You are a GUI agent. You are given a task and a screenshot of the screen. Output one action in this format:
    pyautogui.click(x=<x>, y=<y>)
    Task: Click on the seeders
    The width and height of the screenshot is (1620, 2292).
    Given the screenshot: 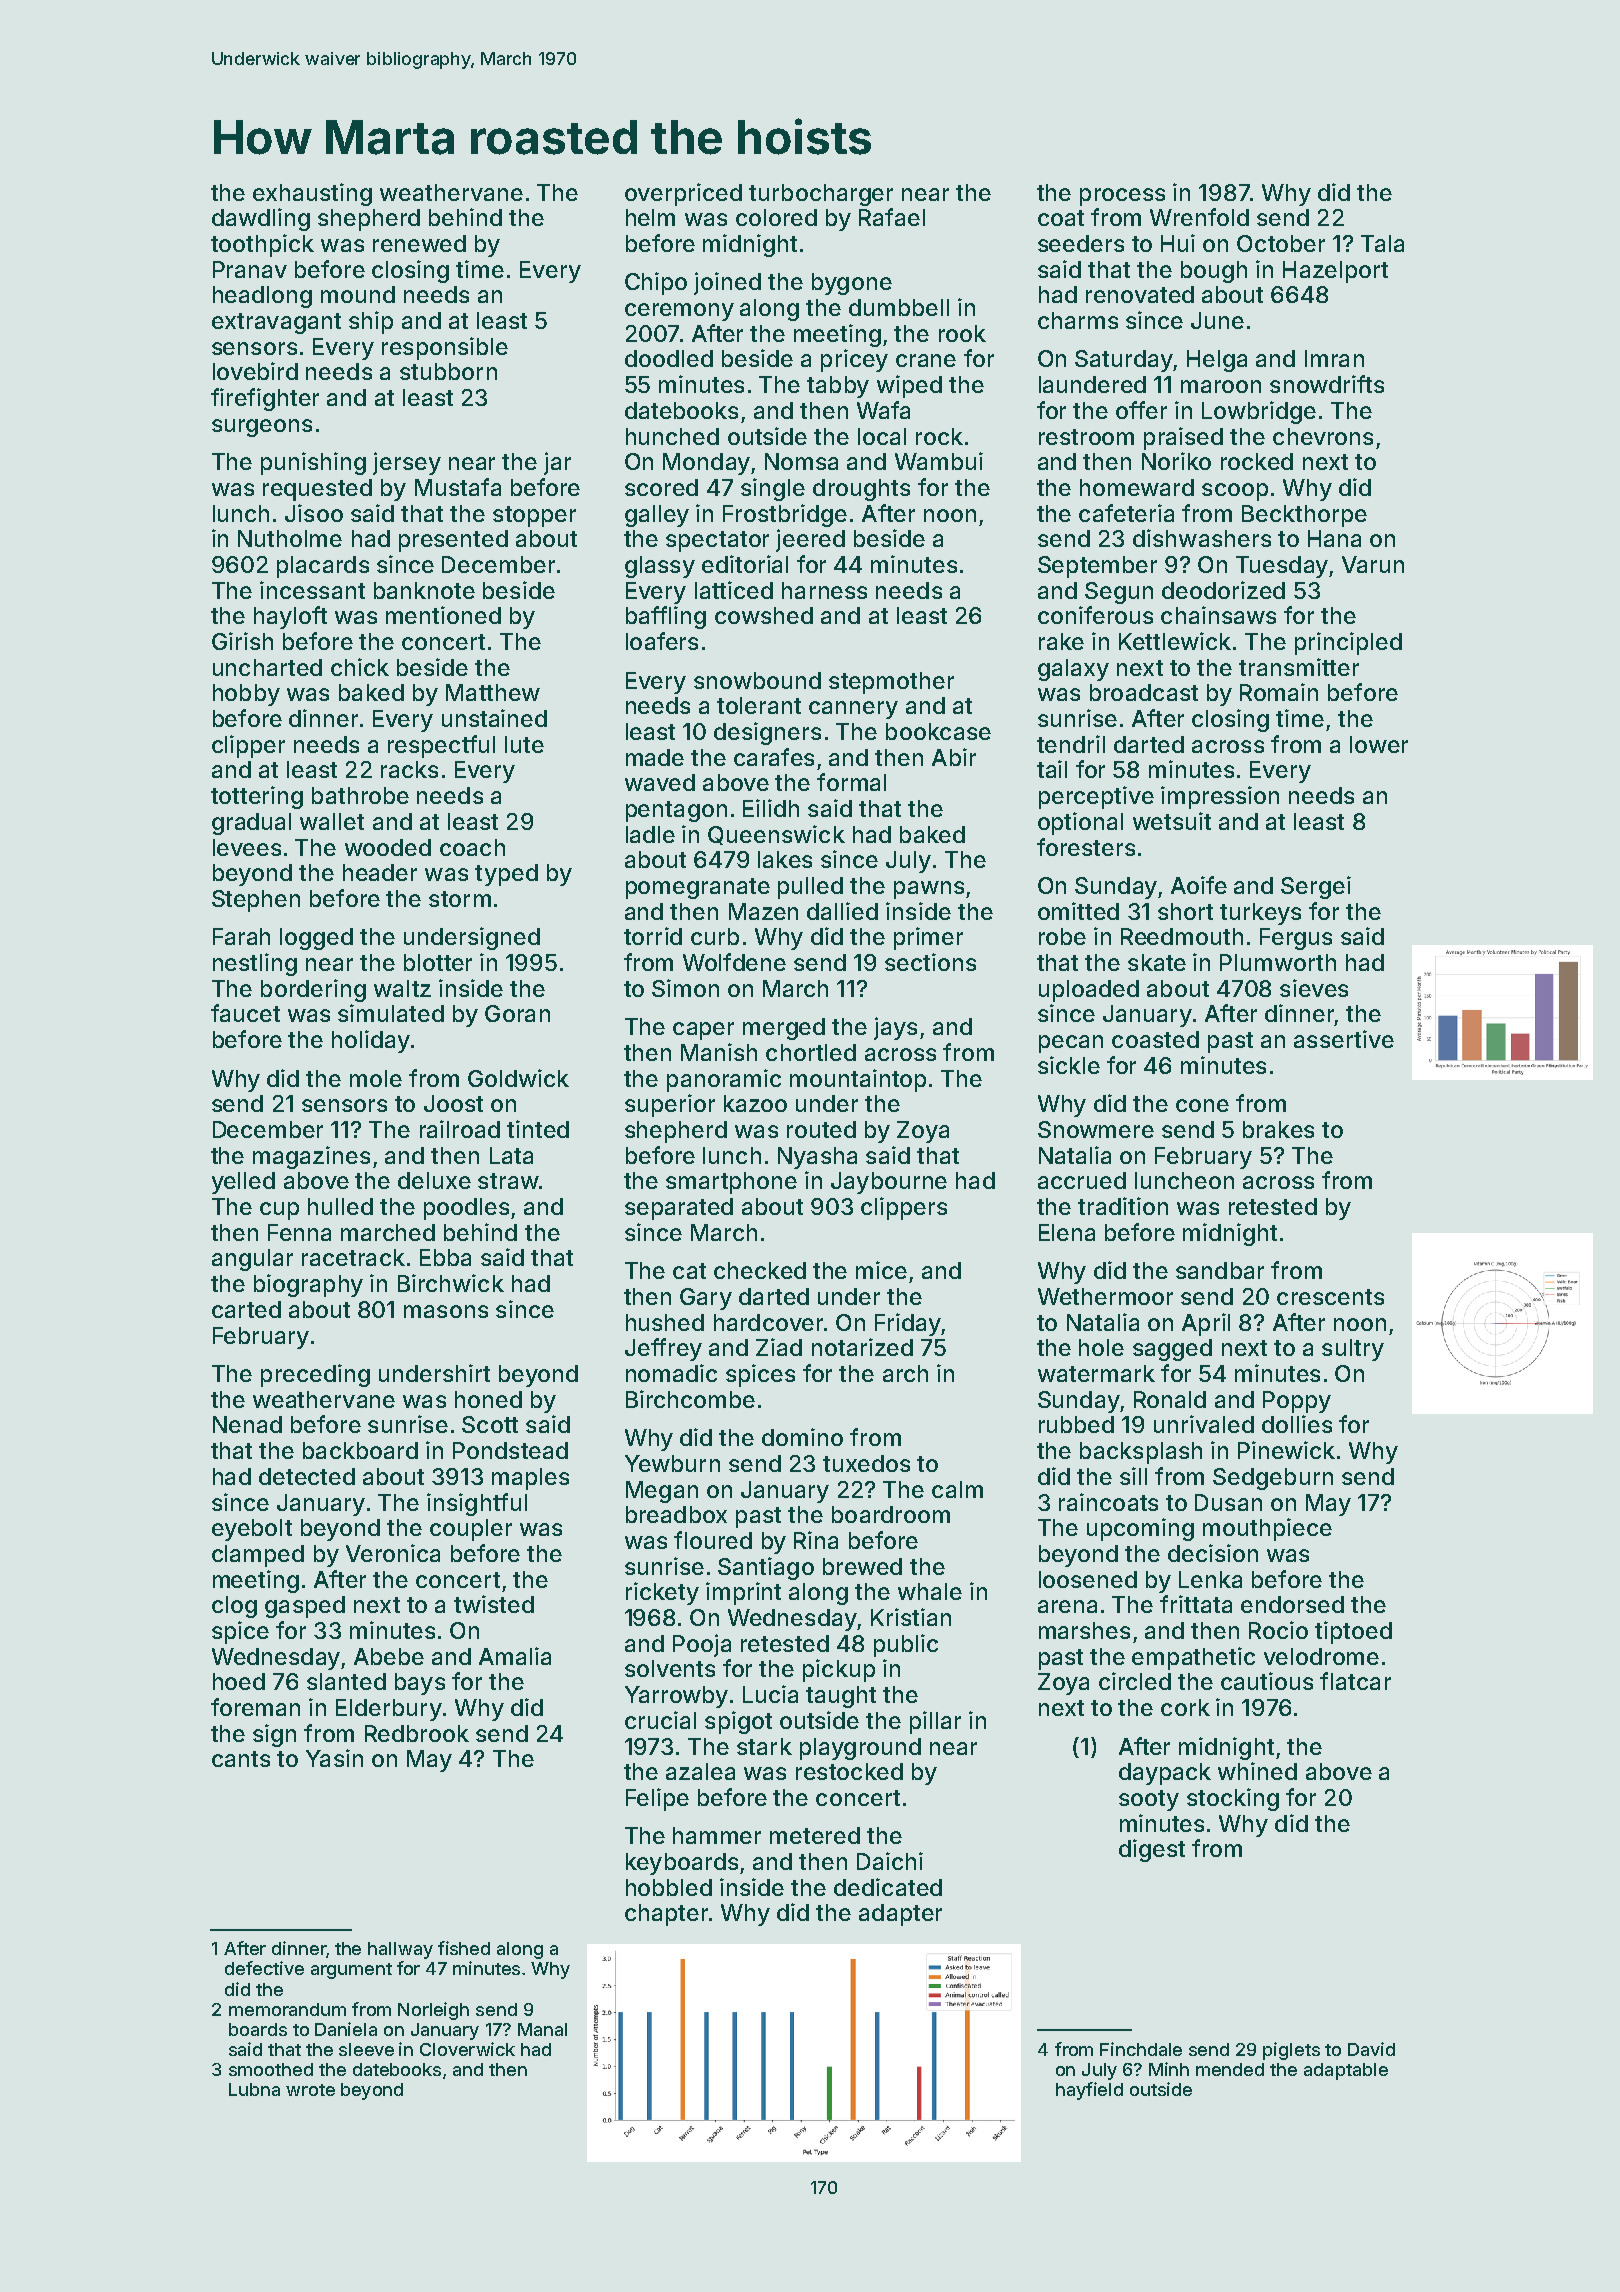 What is the action you would take?
    pyautogui.click(x=1081, y=243)
